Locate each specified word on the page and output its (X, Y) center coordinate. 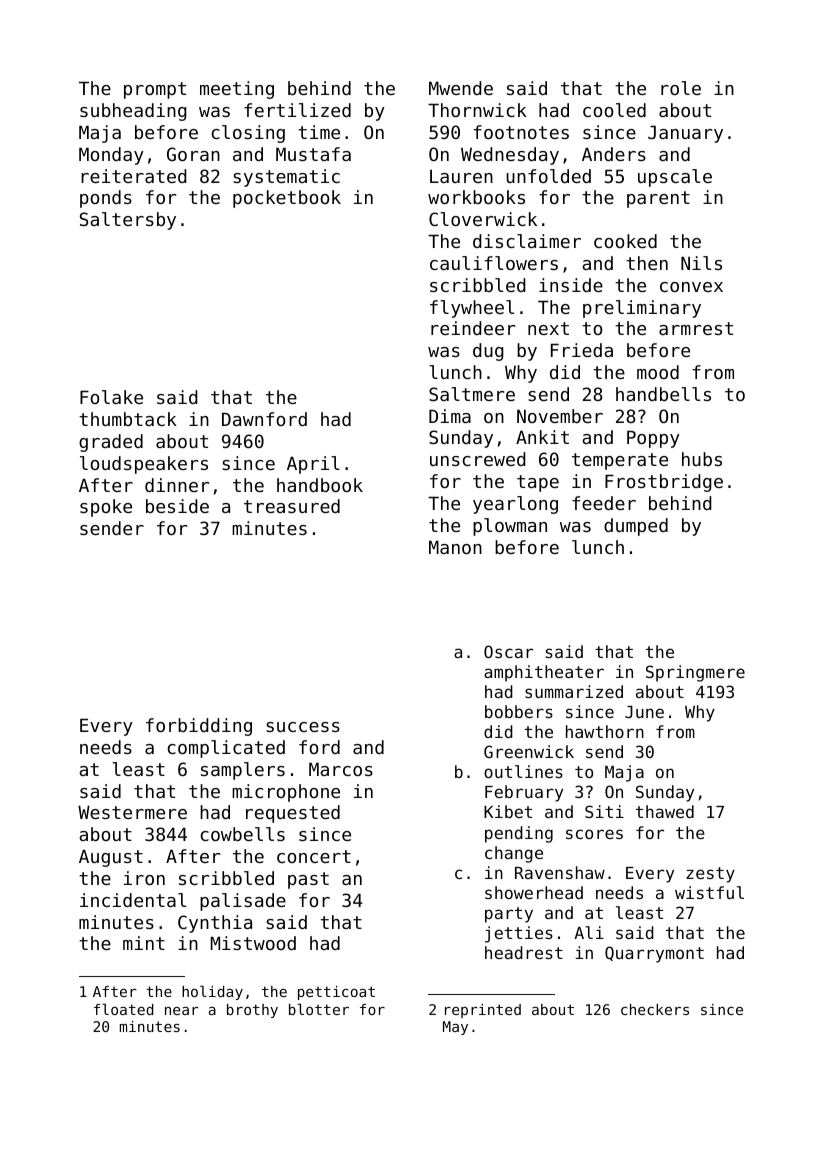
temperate (620, 461)
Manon (455, 547)
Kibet (508, 811)
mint (144, 943)
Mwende (461, 88)
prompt (155, 90)
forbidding (199, 727)
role (681, 88)
